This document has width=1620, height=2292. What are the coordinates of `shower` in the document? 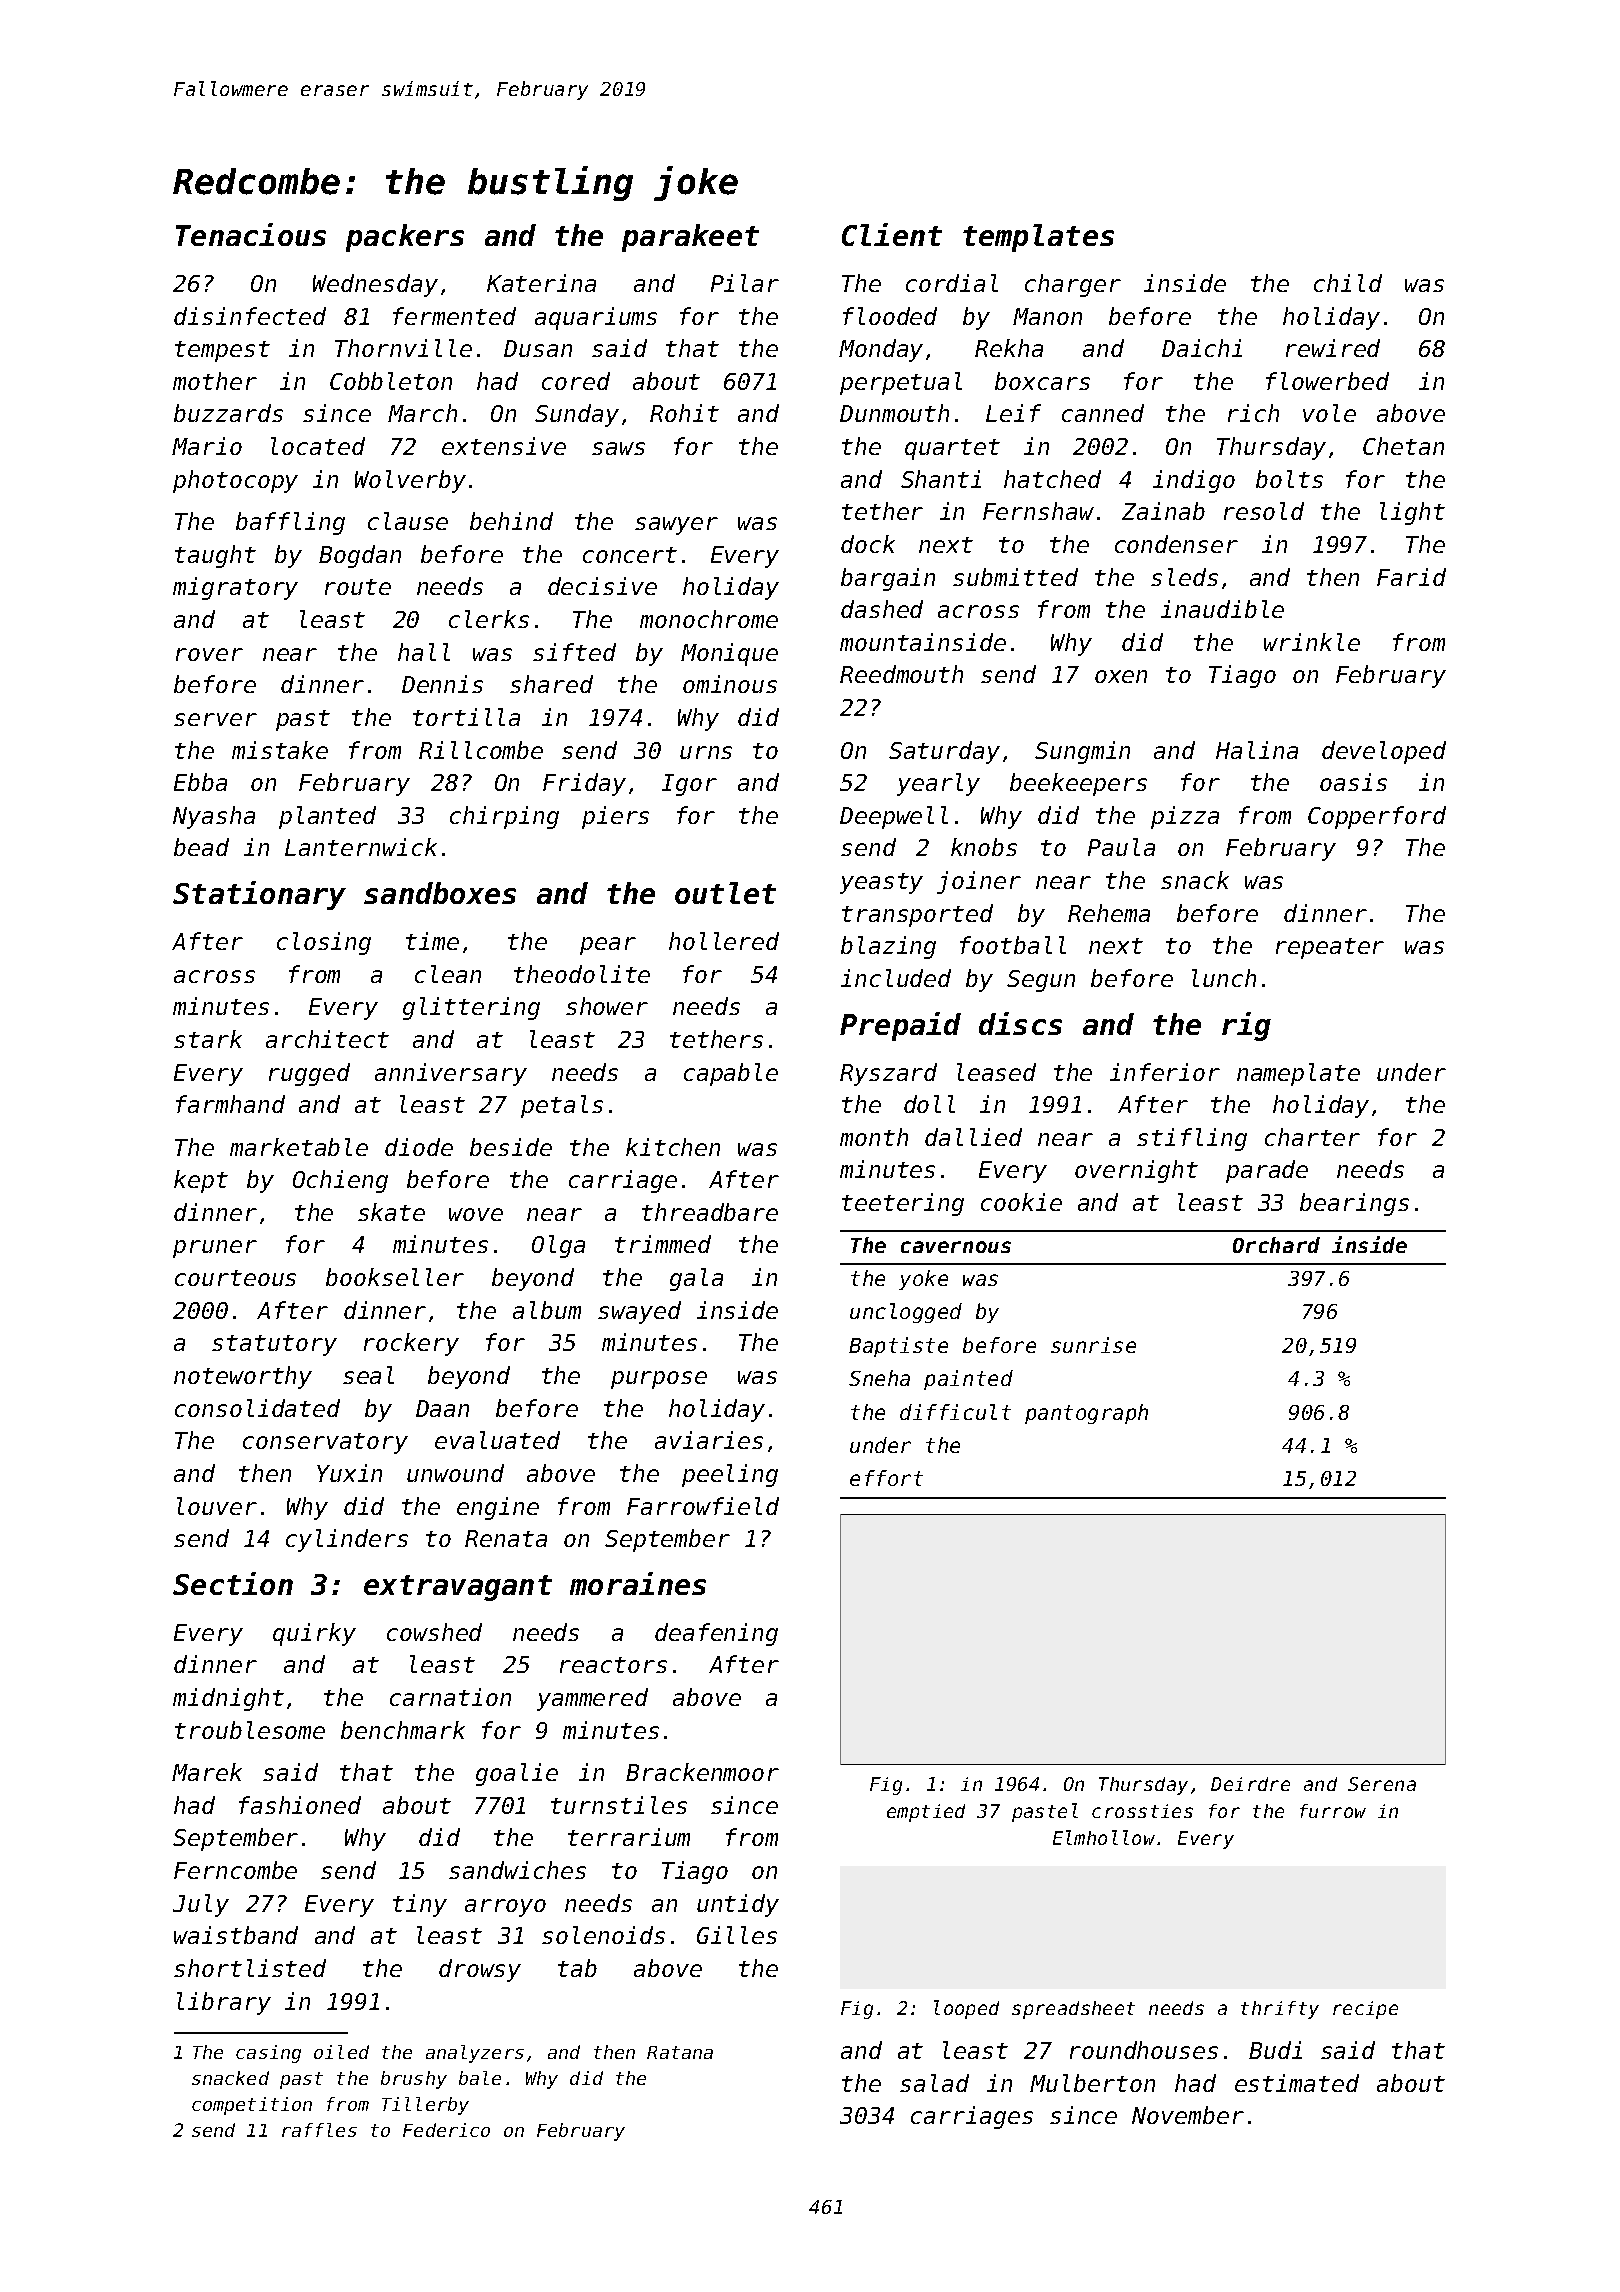 It's located at (607, 1006).
